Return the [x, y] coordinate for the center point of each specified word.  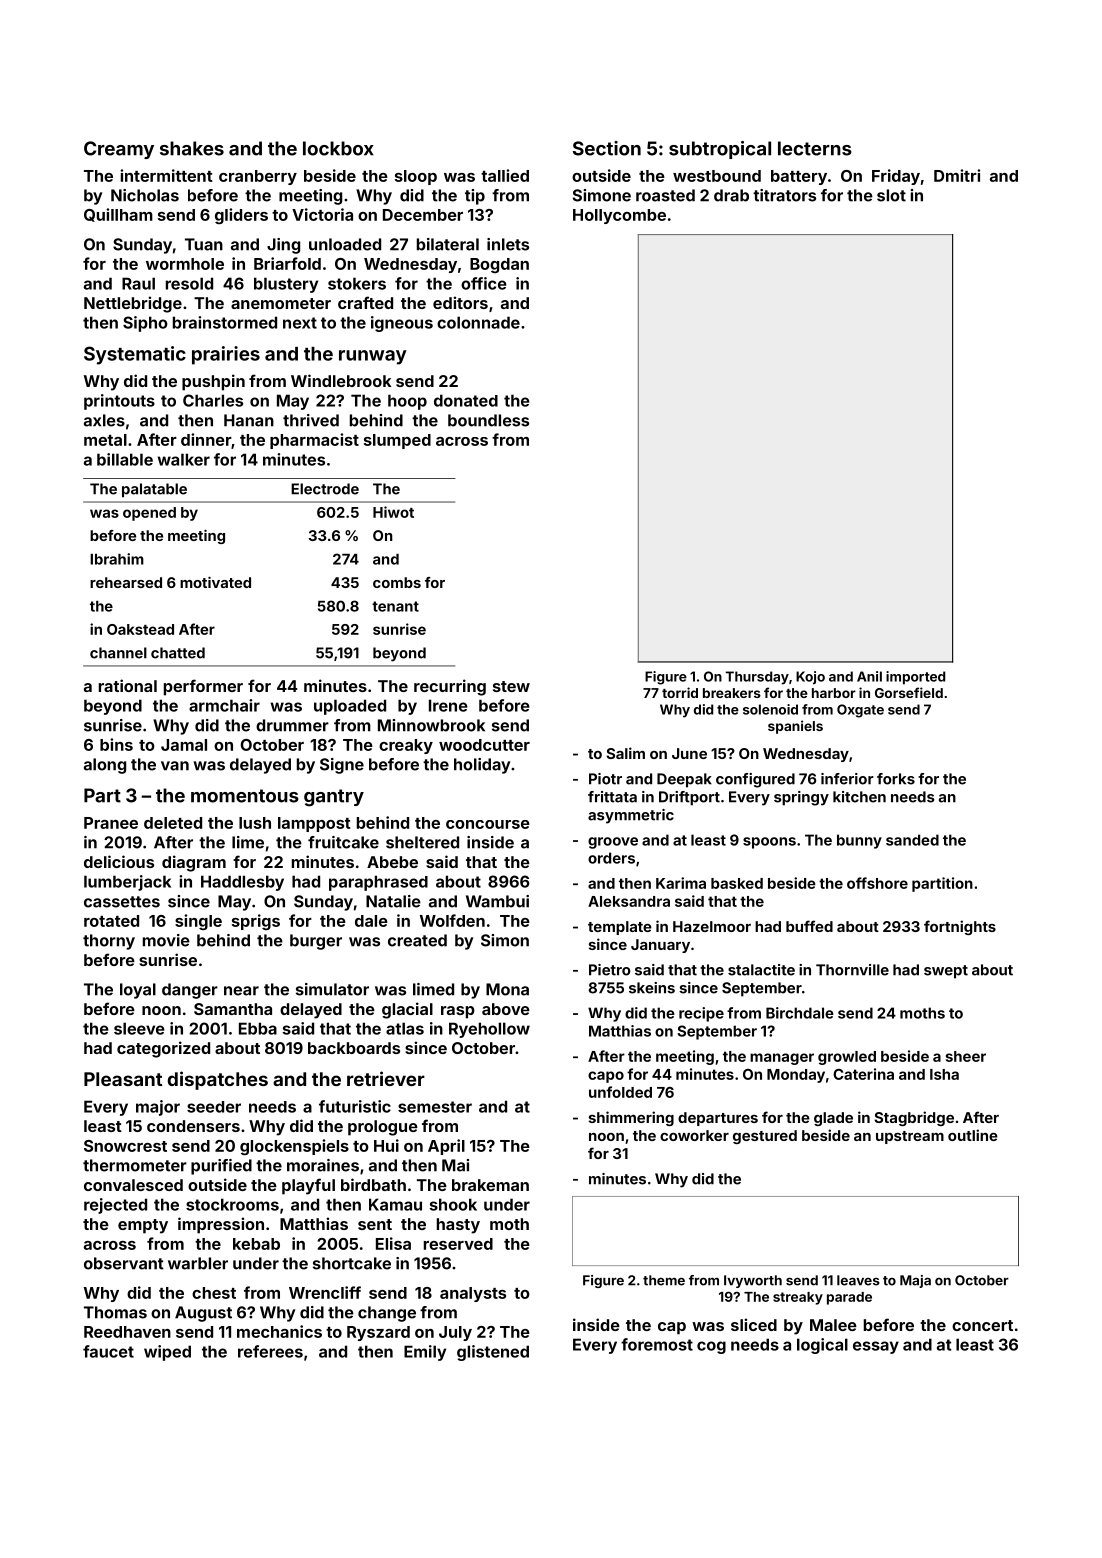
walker [183, 459]
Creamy [119, 150]
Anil [869, 676]
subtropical [720, 150]
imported [915, 678]
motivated [215, 582]
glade [833, 1119]
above [506, 1009]
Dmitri [957, 175]
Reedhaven [127, 1332]
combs [397, 582]
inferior [847, 779]
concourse [488, 824]
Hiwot [393, 512]
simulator [332, 989]
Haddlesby [242, 883]
